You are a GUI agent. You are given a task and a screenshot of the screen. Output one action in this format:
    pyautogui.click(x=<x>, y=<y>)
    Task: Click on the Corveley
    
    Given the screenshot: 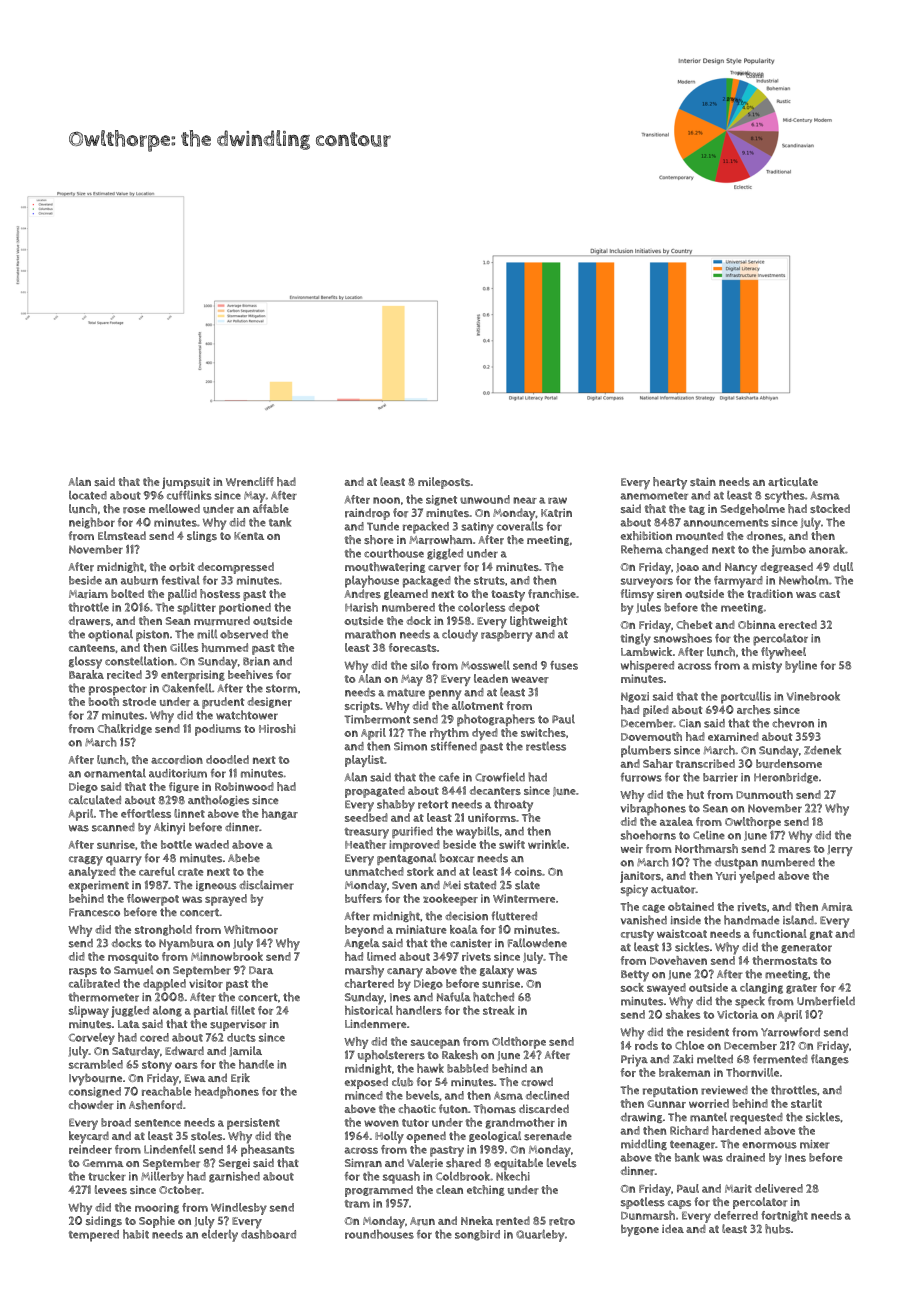 What is the action you would take?
    pyautogui.click(x=91, y=1039)
